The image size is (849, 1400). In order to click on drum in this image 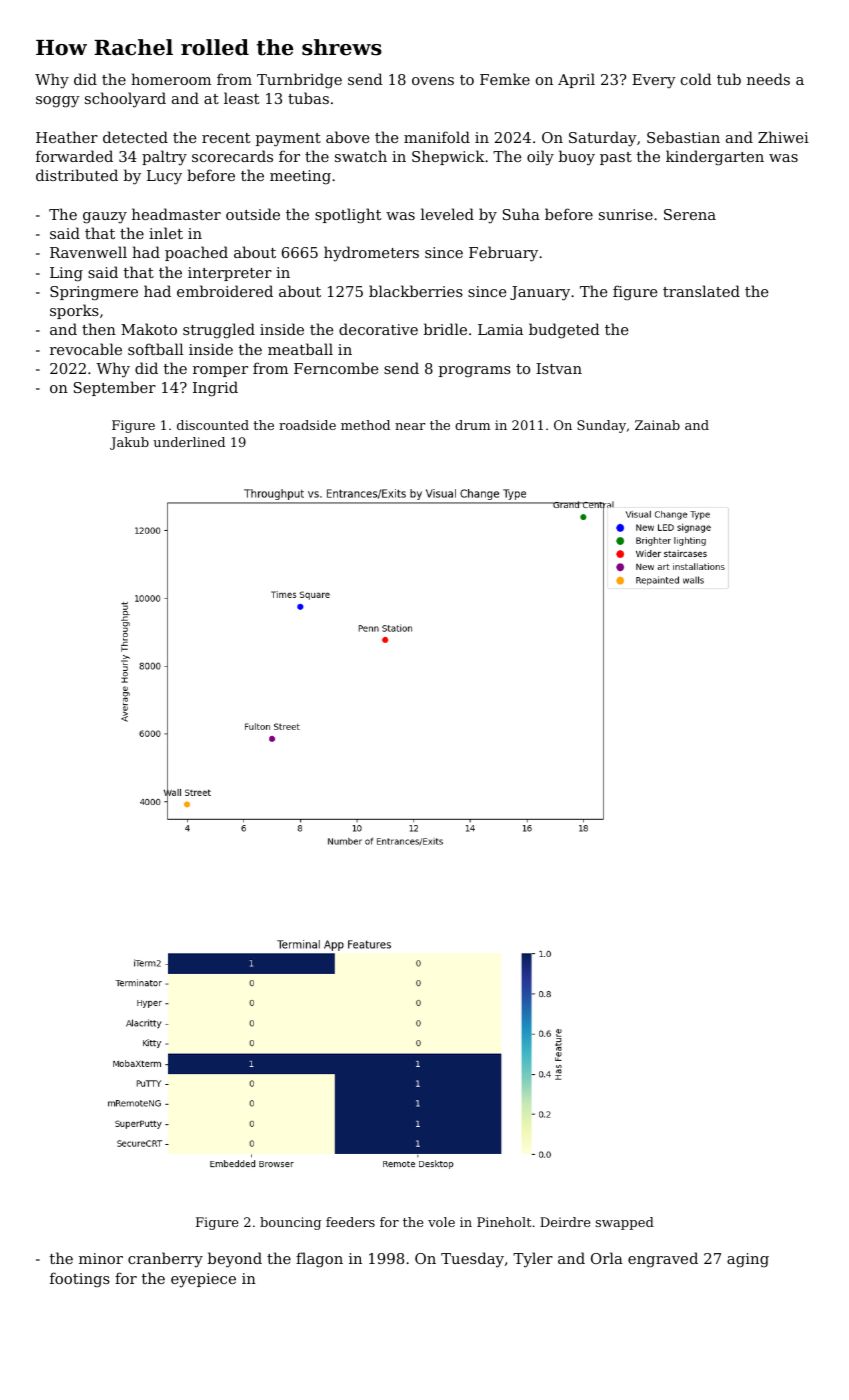, I will do `click(472, 425)`.
